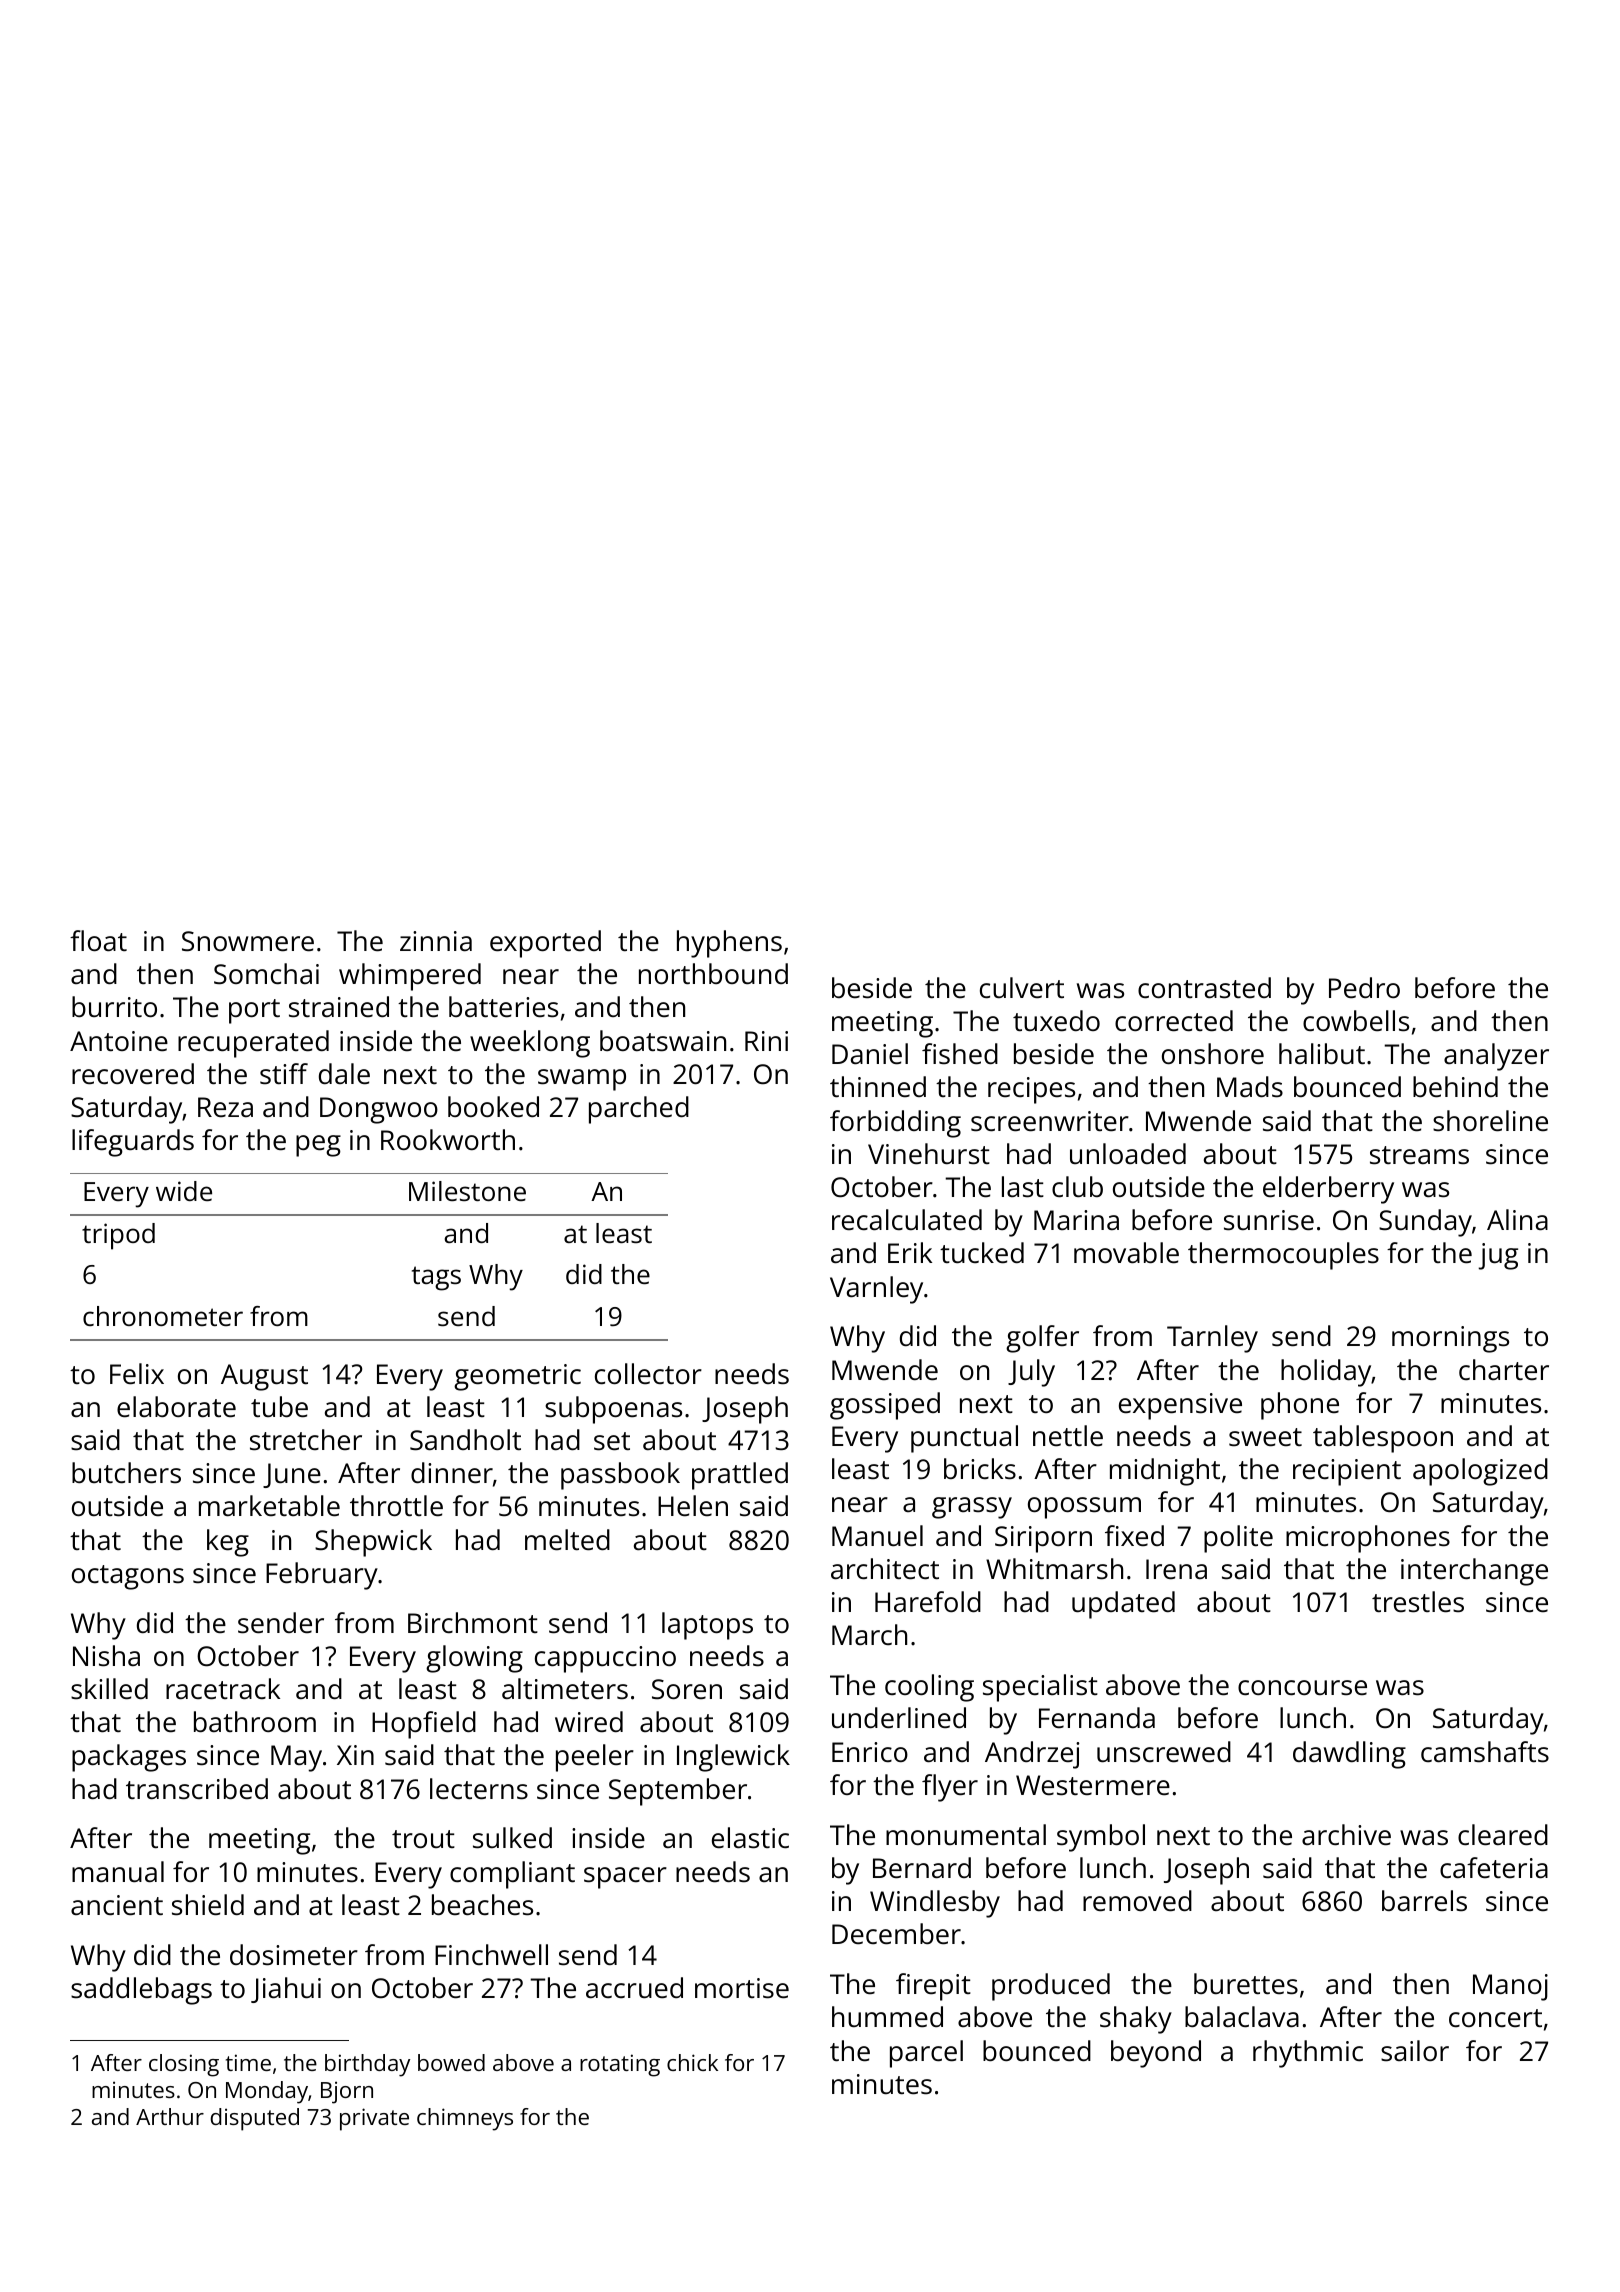 This image has height=2292, width=1620. Describe the element at coordinates (467, 1191) in the image. I see `Milestone` at that location.
